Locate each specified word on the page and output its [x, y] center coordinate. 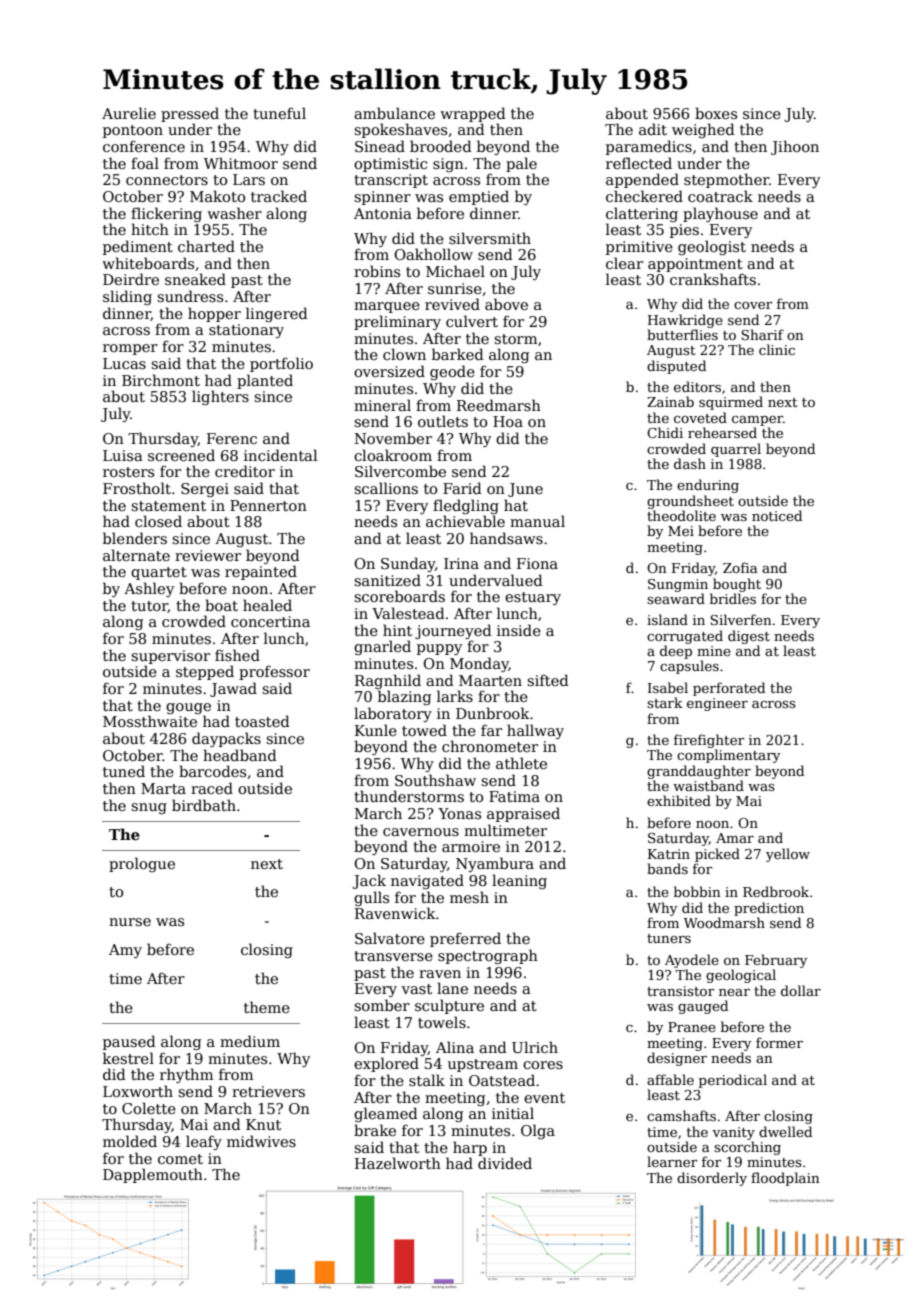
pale [521, 164]
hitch [150, 229]
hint [397, 630]
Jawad [233, 689]
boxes [716, 113]
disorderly [712, 1179]
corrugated [685, 637]
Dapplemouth [153, 1175]
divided [505, 1163]
